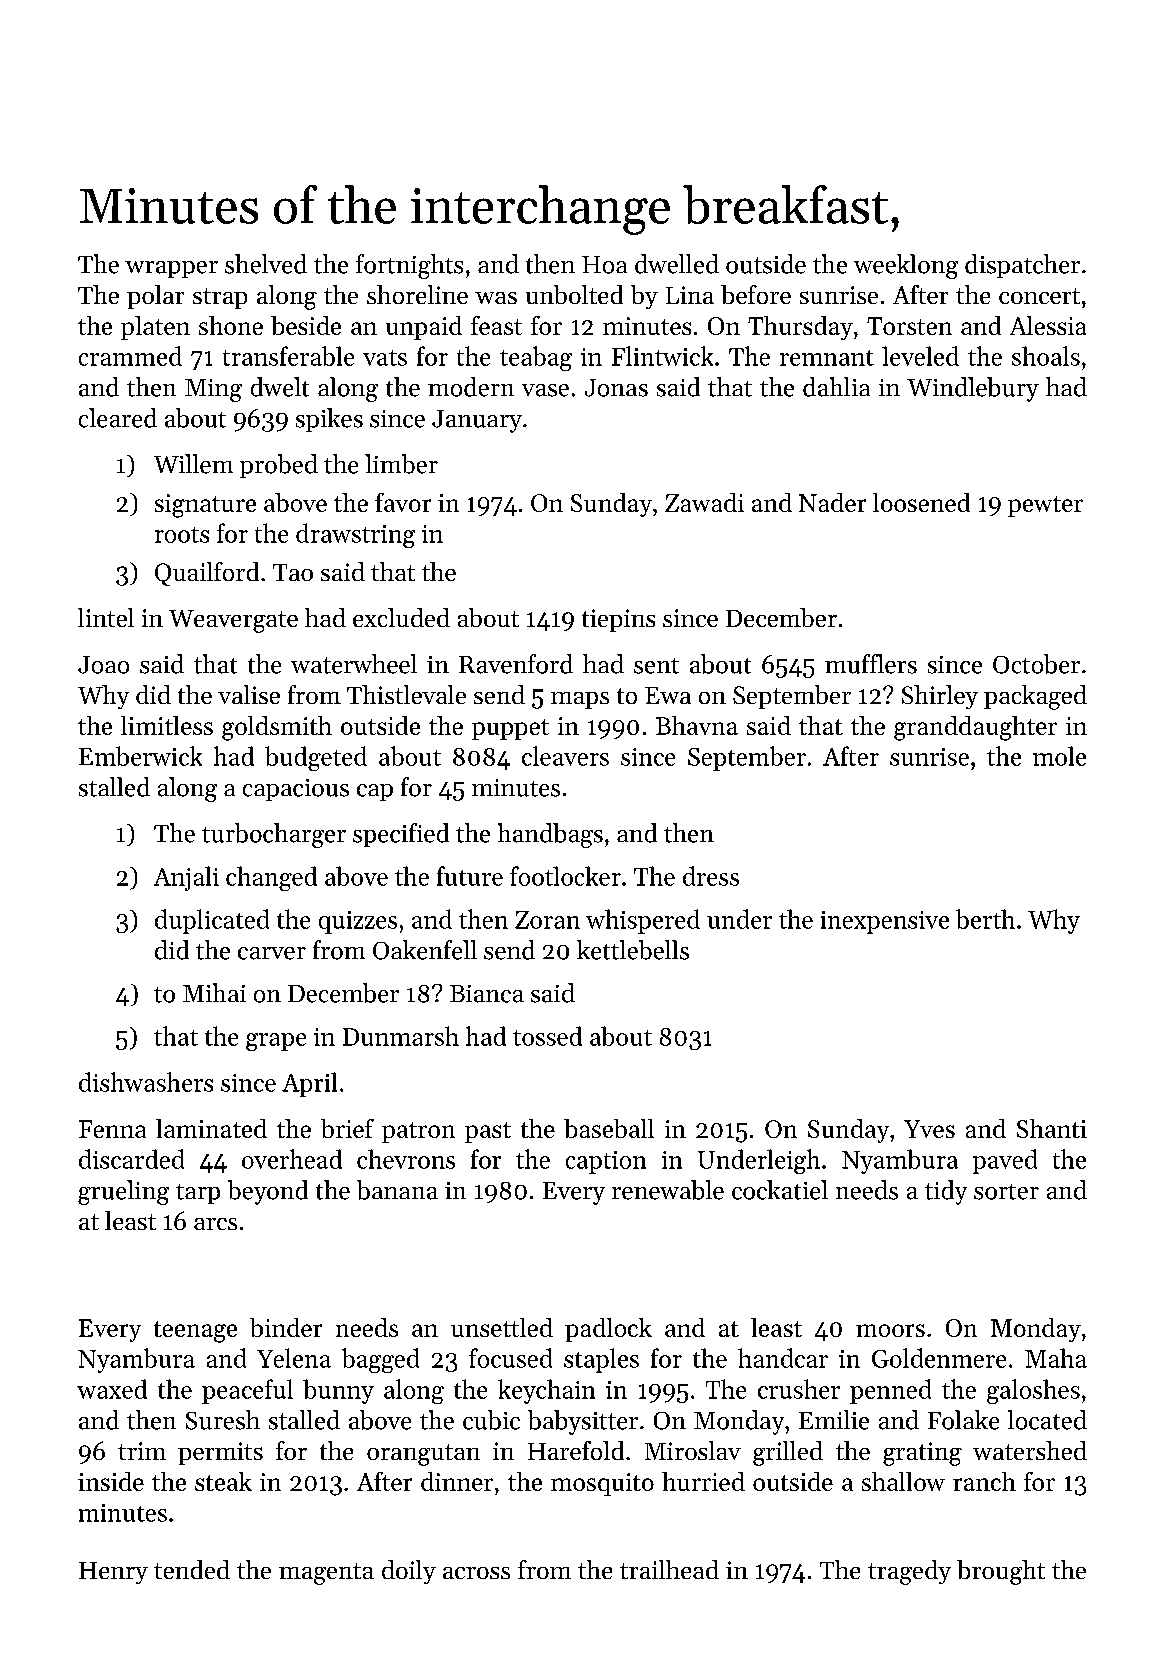  I want to click on Anjali, so click(186, 878).
